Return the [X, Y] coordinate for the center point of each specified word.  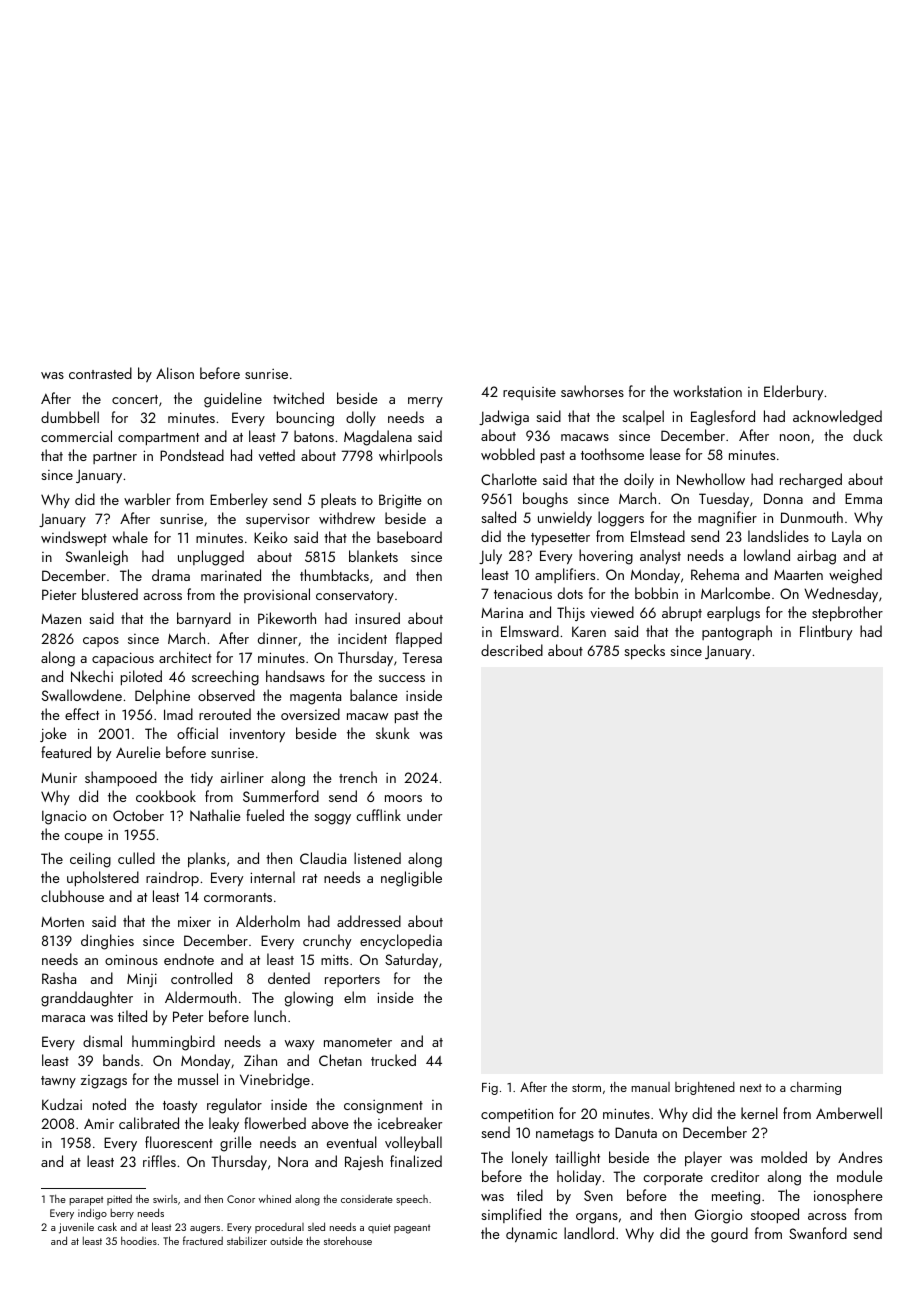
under [424, 815]
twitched [298, 398]
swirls [165, 1199]
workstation [707, 391]
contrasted [100, 373]
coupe [83, 838]
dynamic [531, 1235]
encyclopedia [401, 941]
